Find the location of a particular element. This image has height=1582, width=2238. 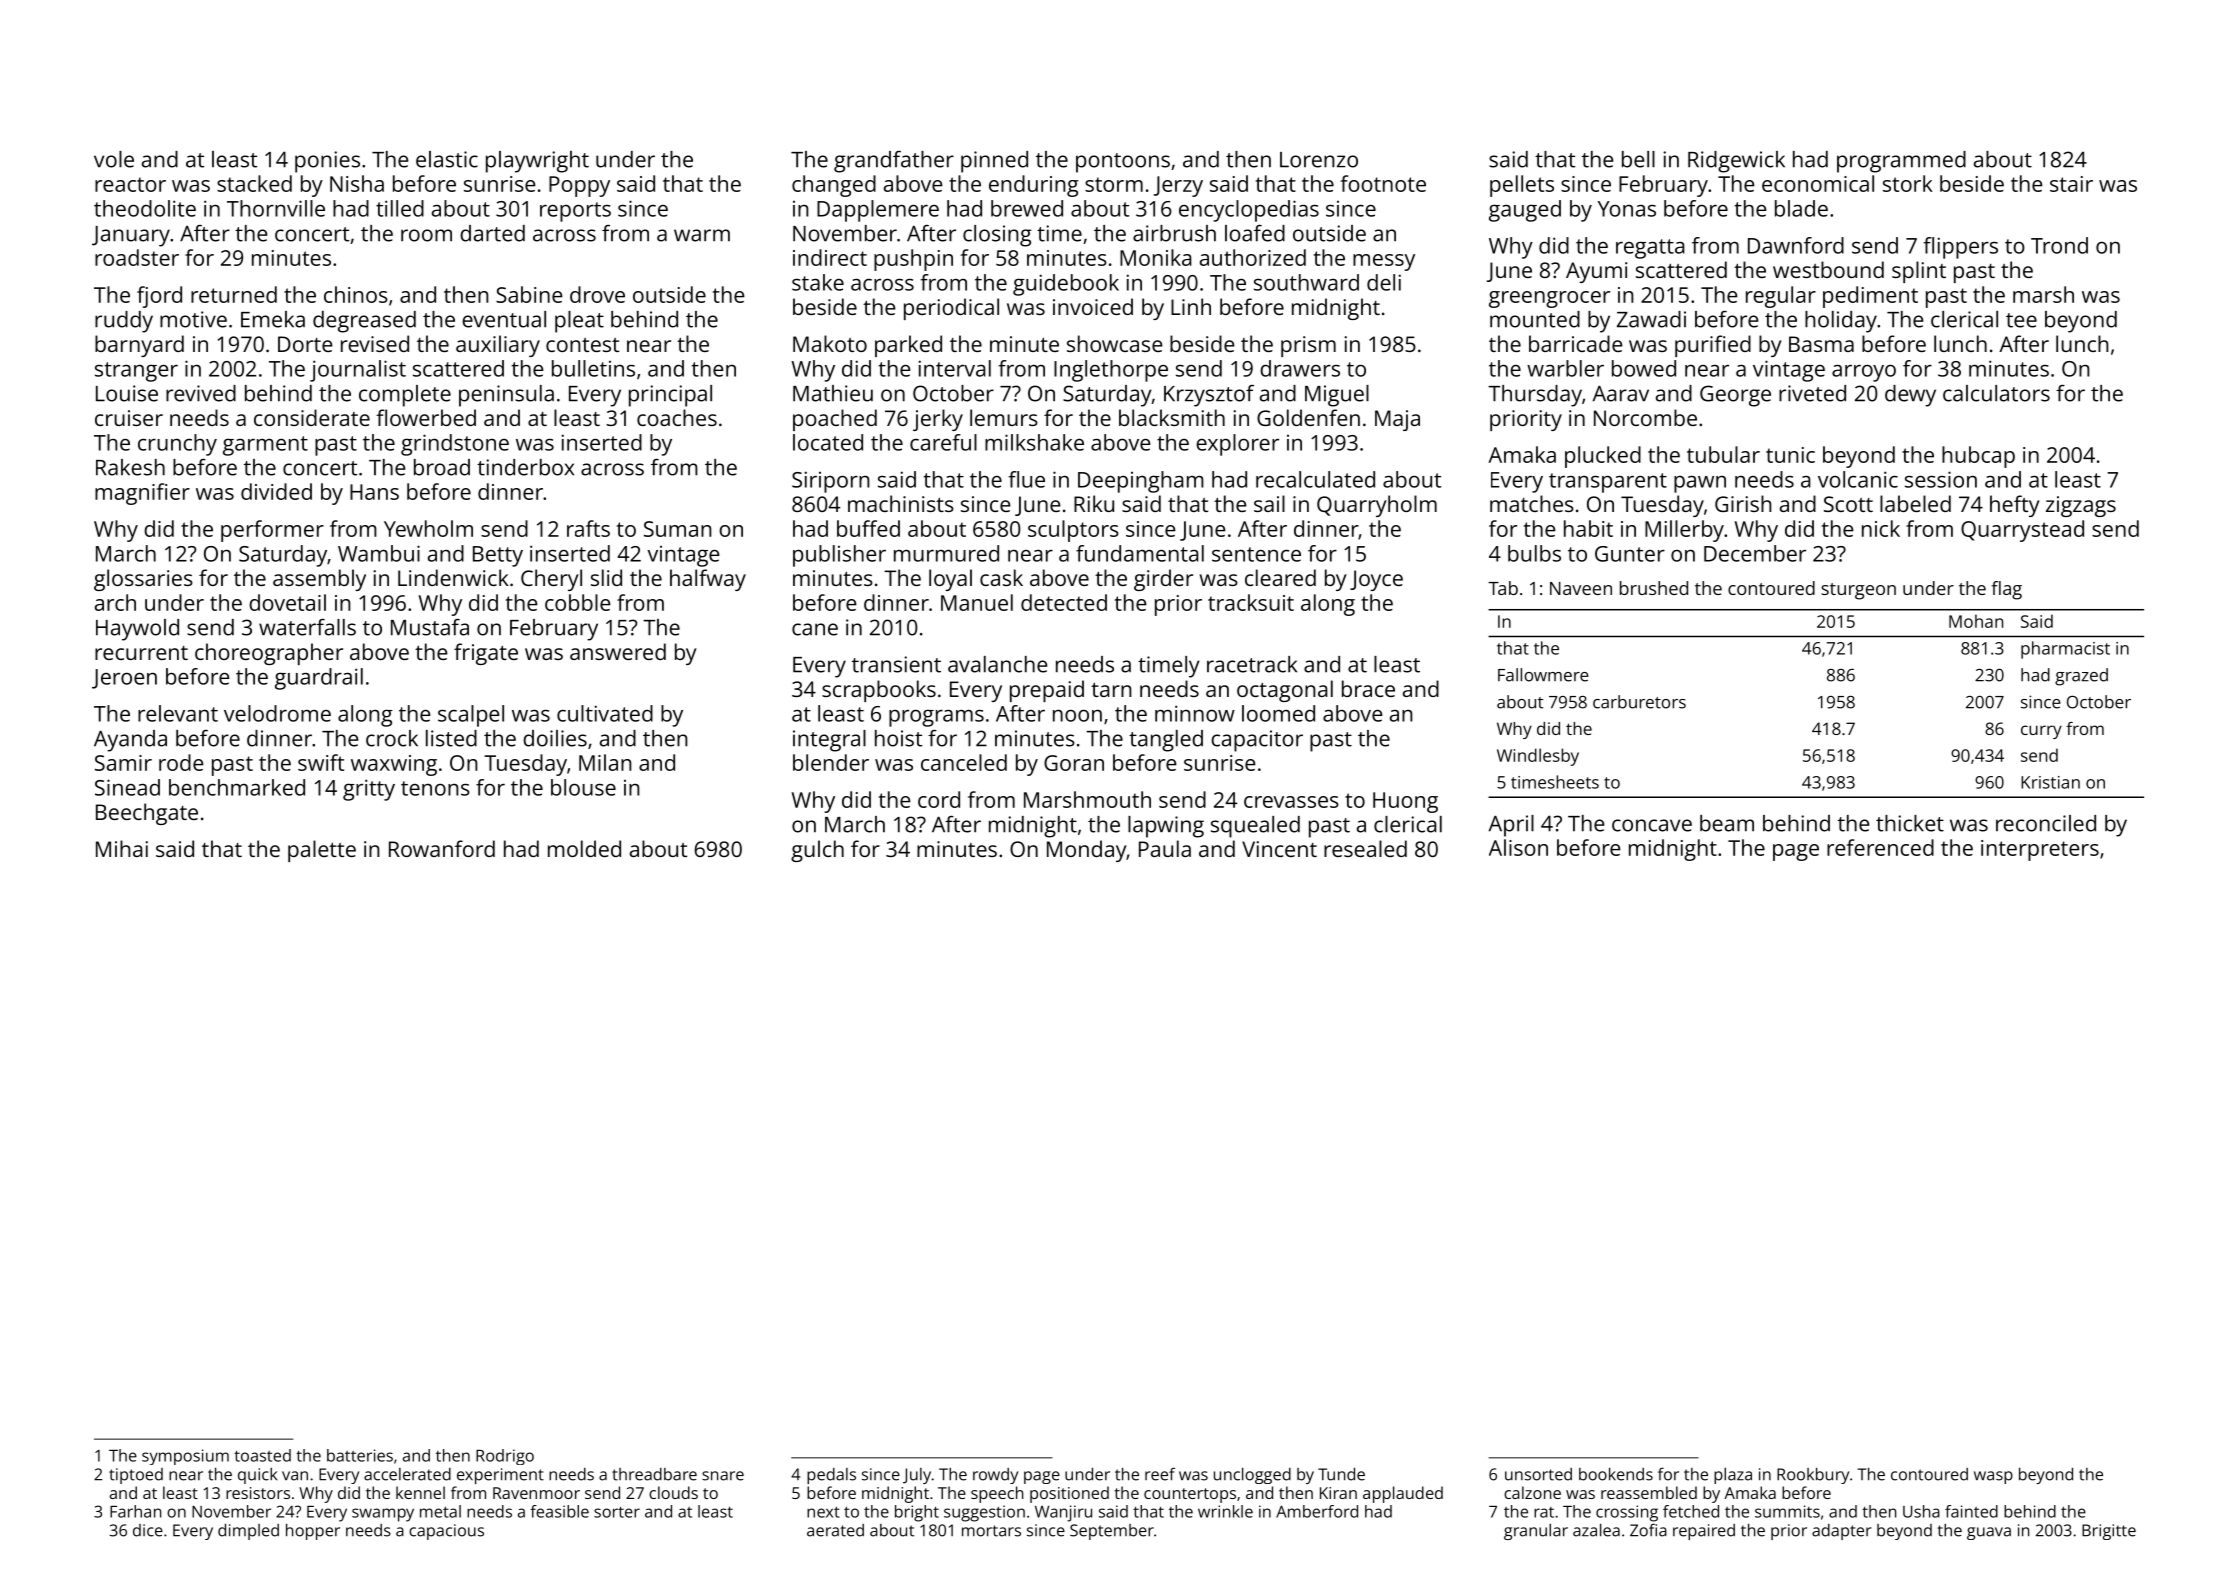

Mihai is located at coordinates (122, 848).
